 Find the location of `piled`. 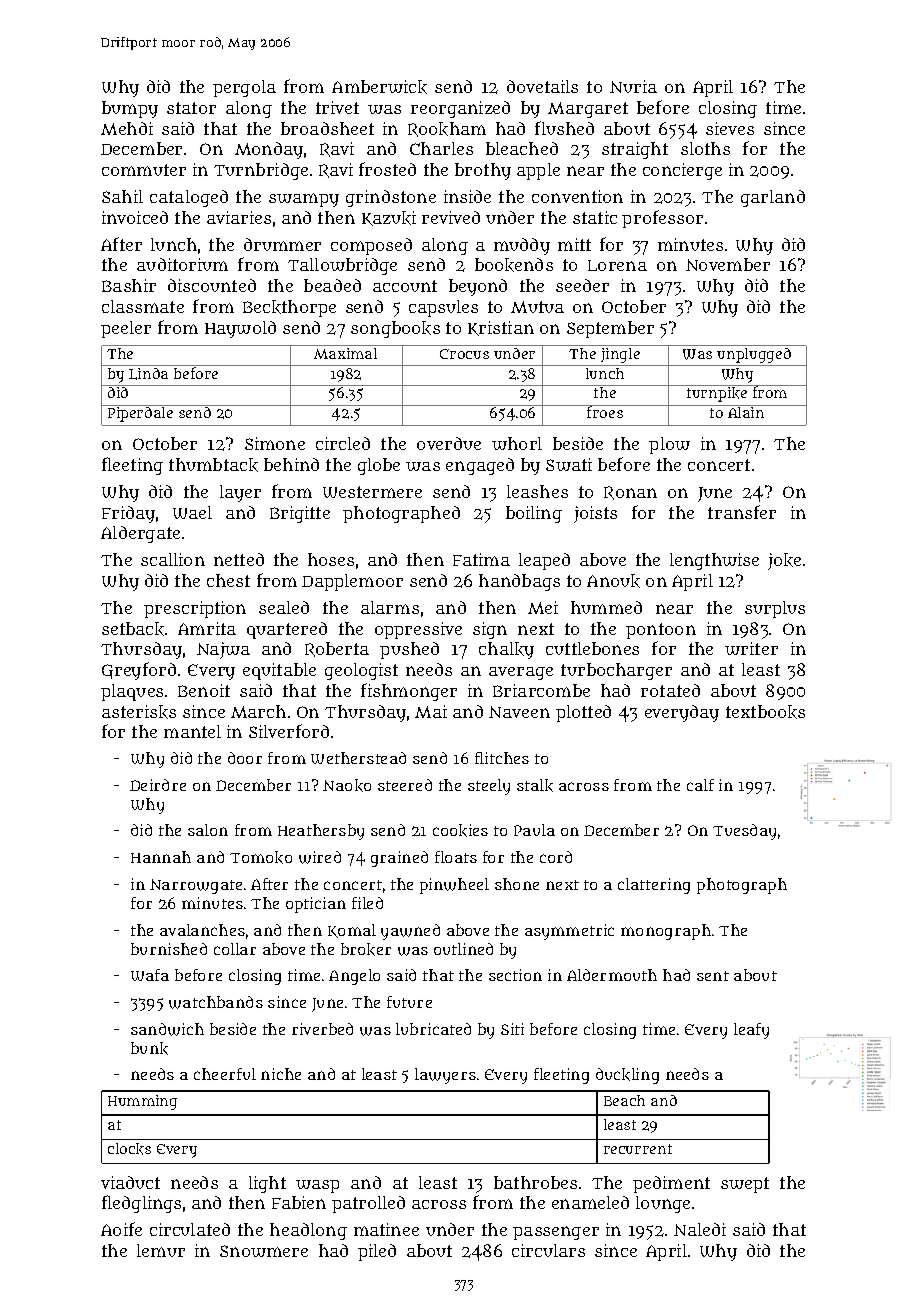

piled is located at coordinates (377, 1252).
